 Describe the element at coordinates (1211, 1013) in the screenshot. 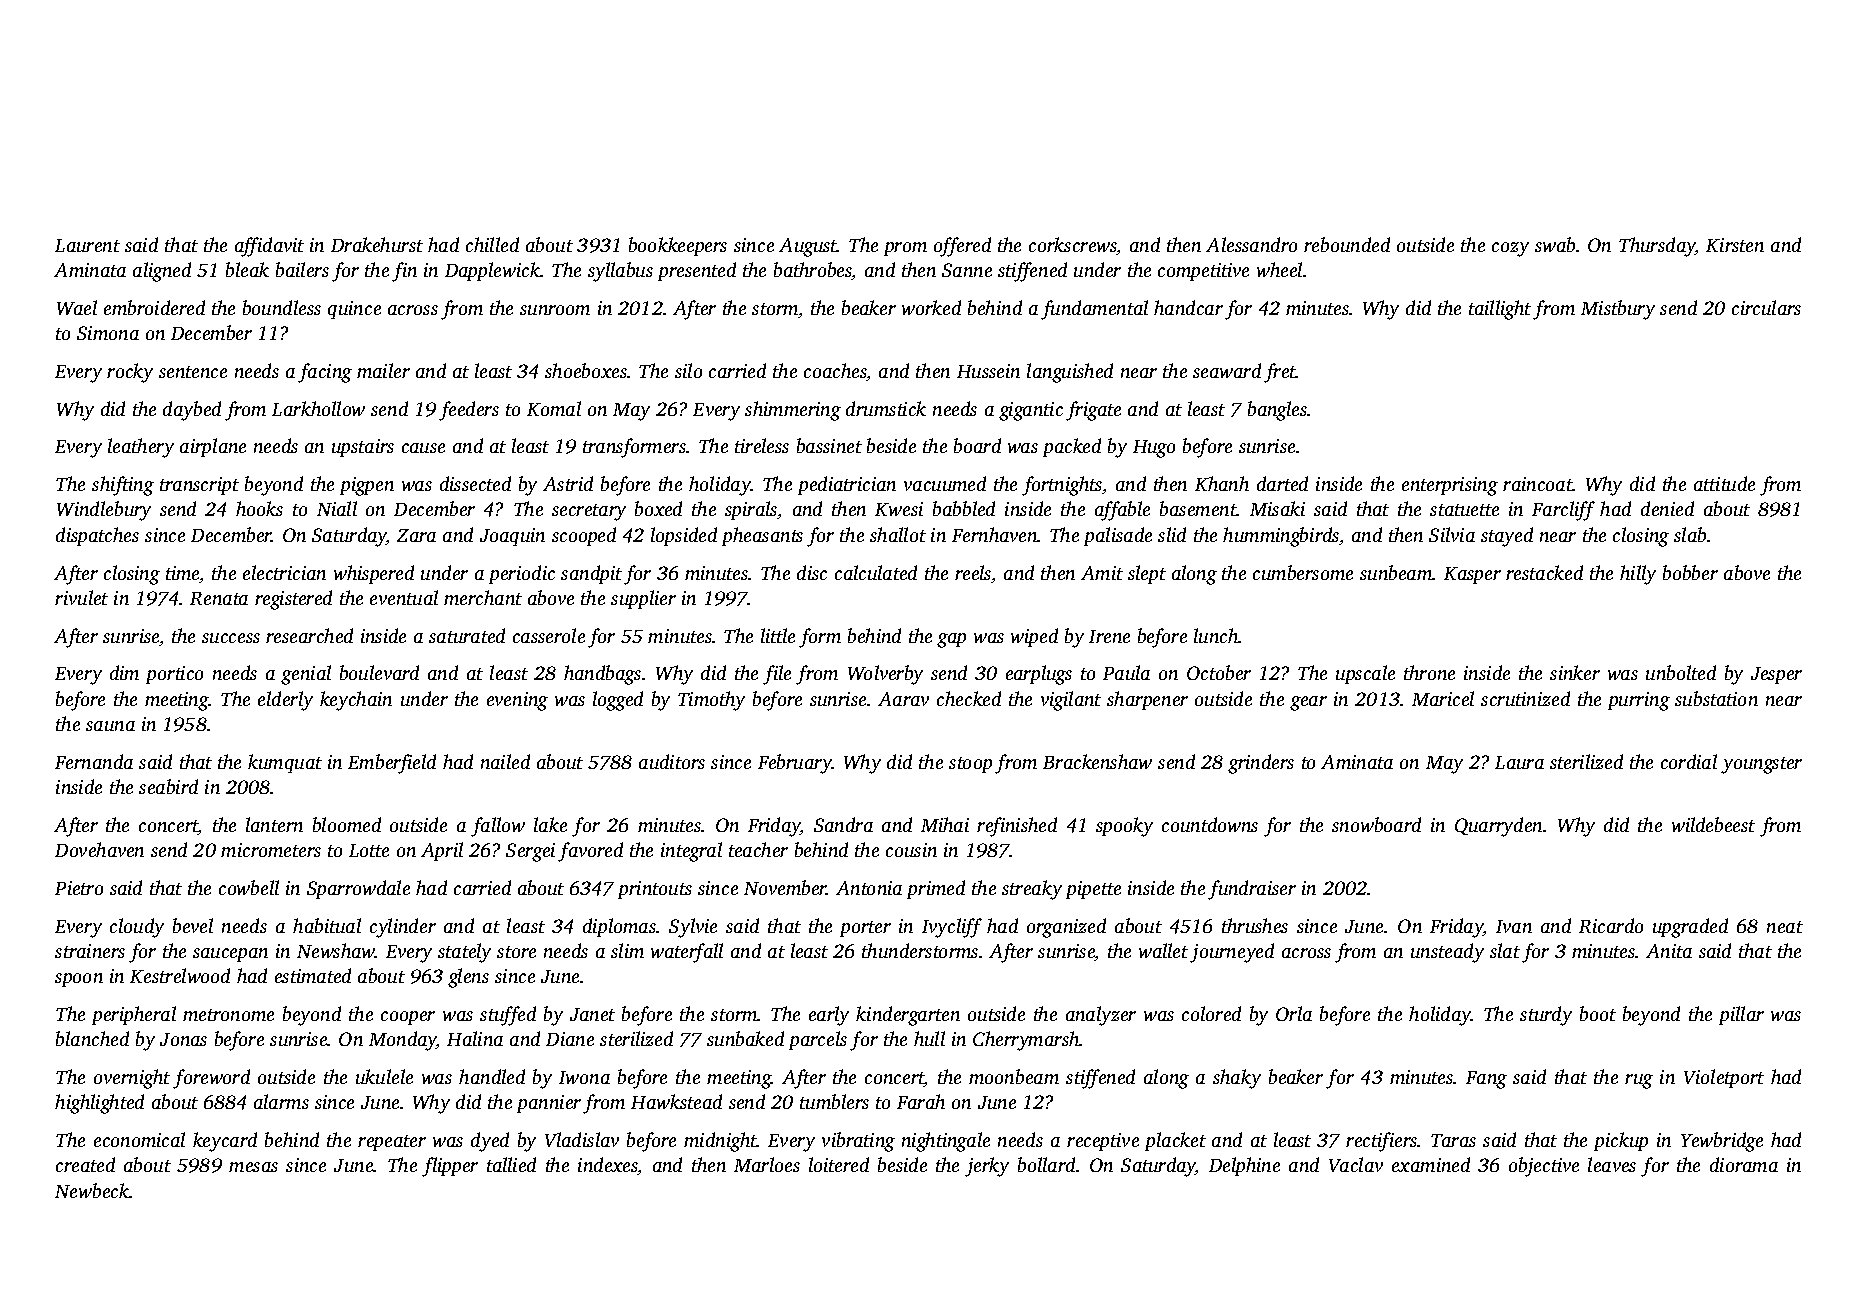

I see `colored` at that location.
